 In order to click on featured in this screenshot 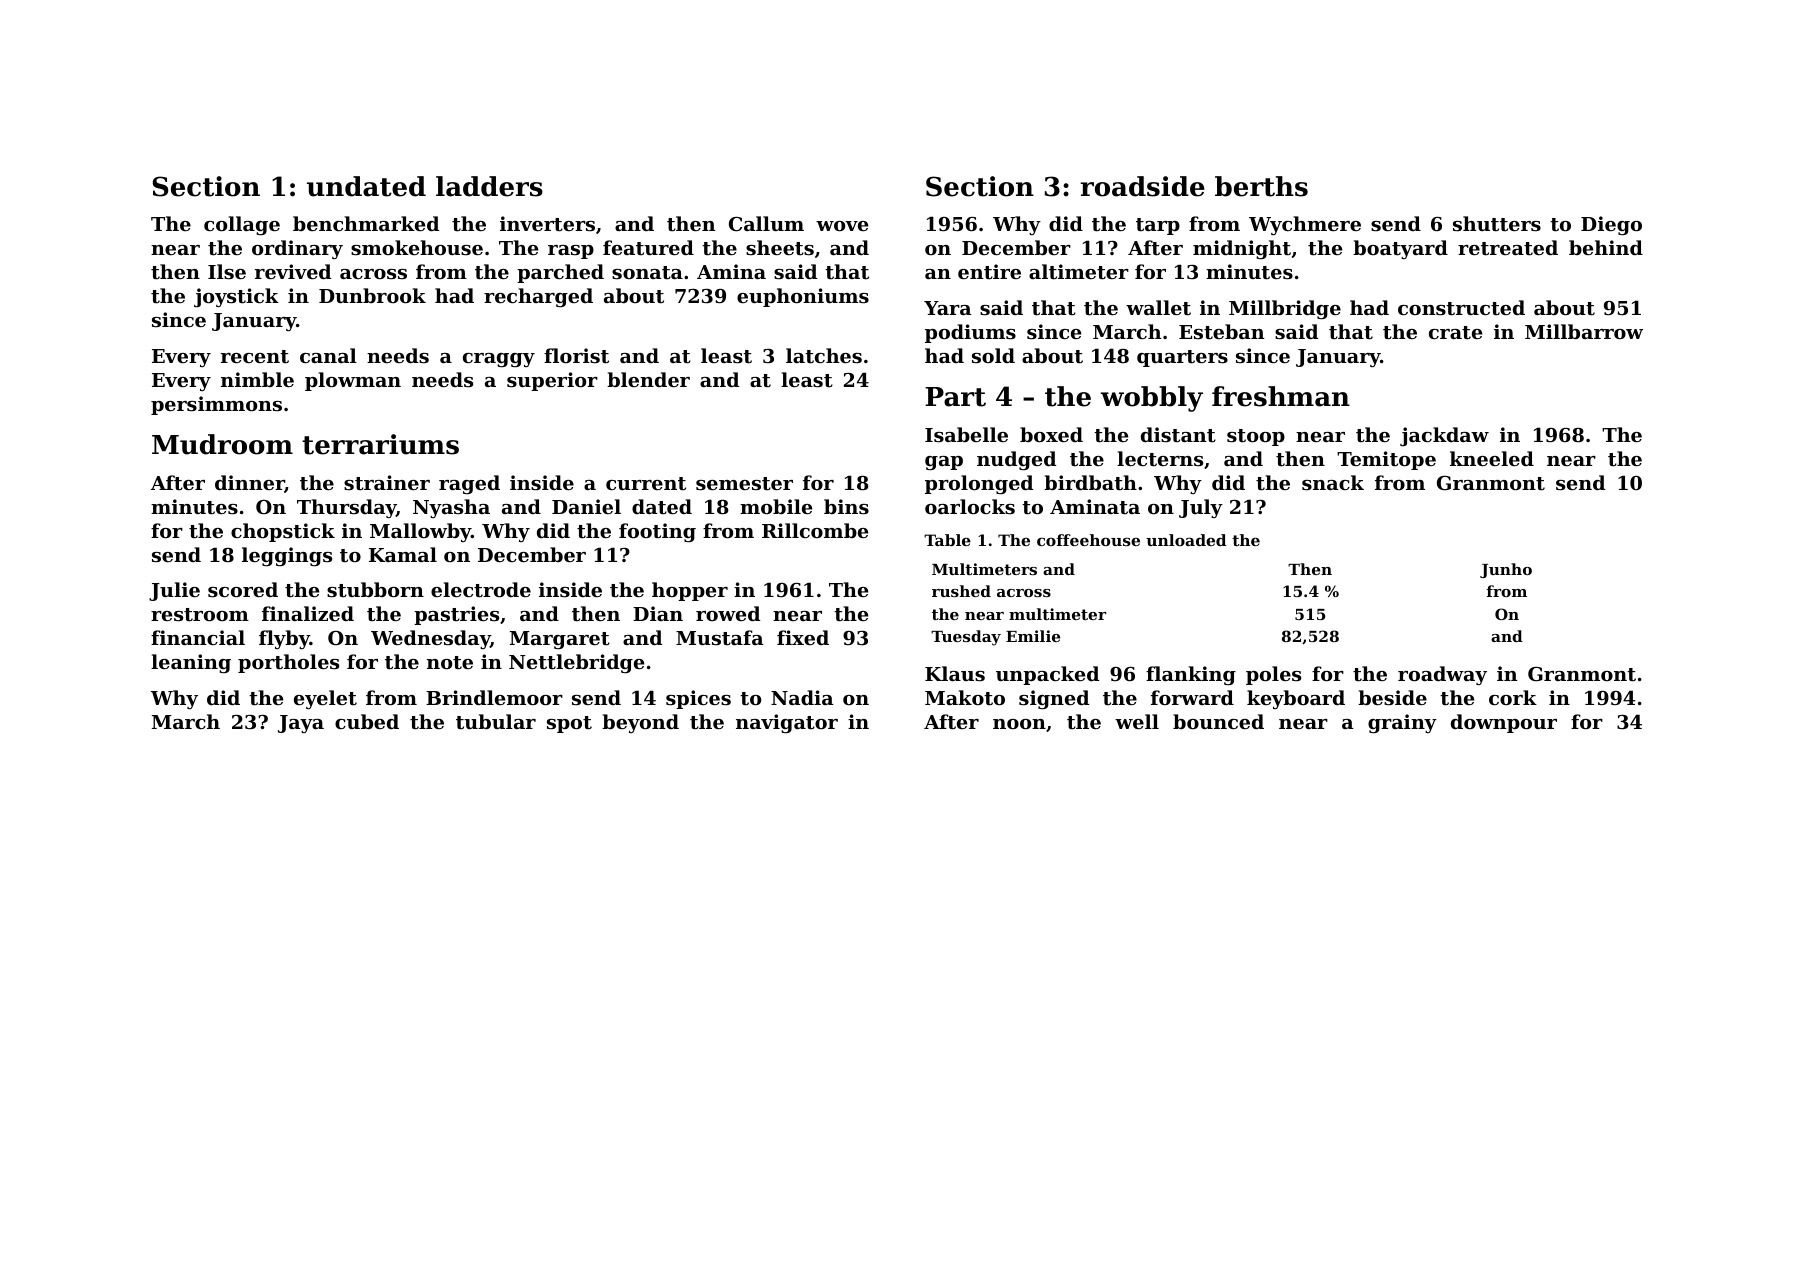, I will do `click(648, 247)`.
